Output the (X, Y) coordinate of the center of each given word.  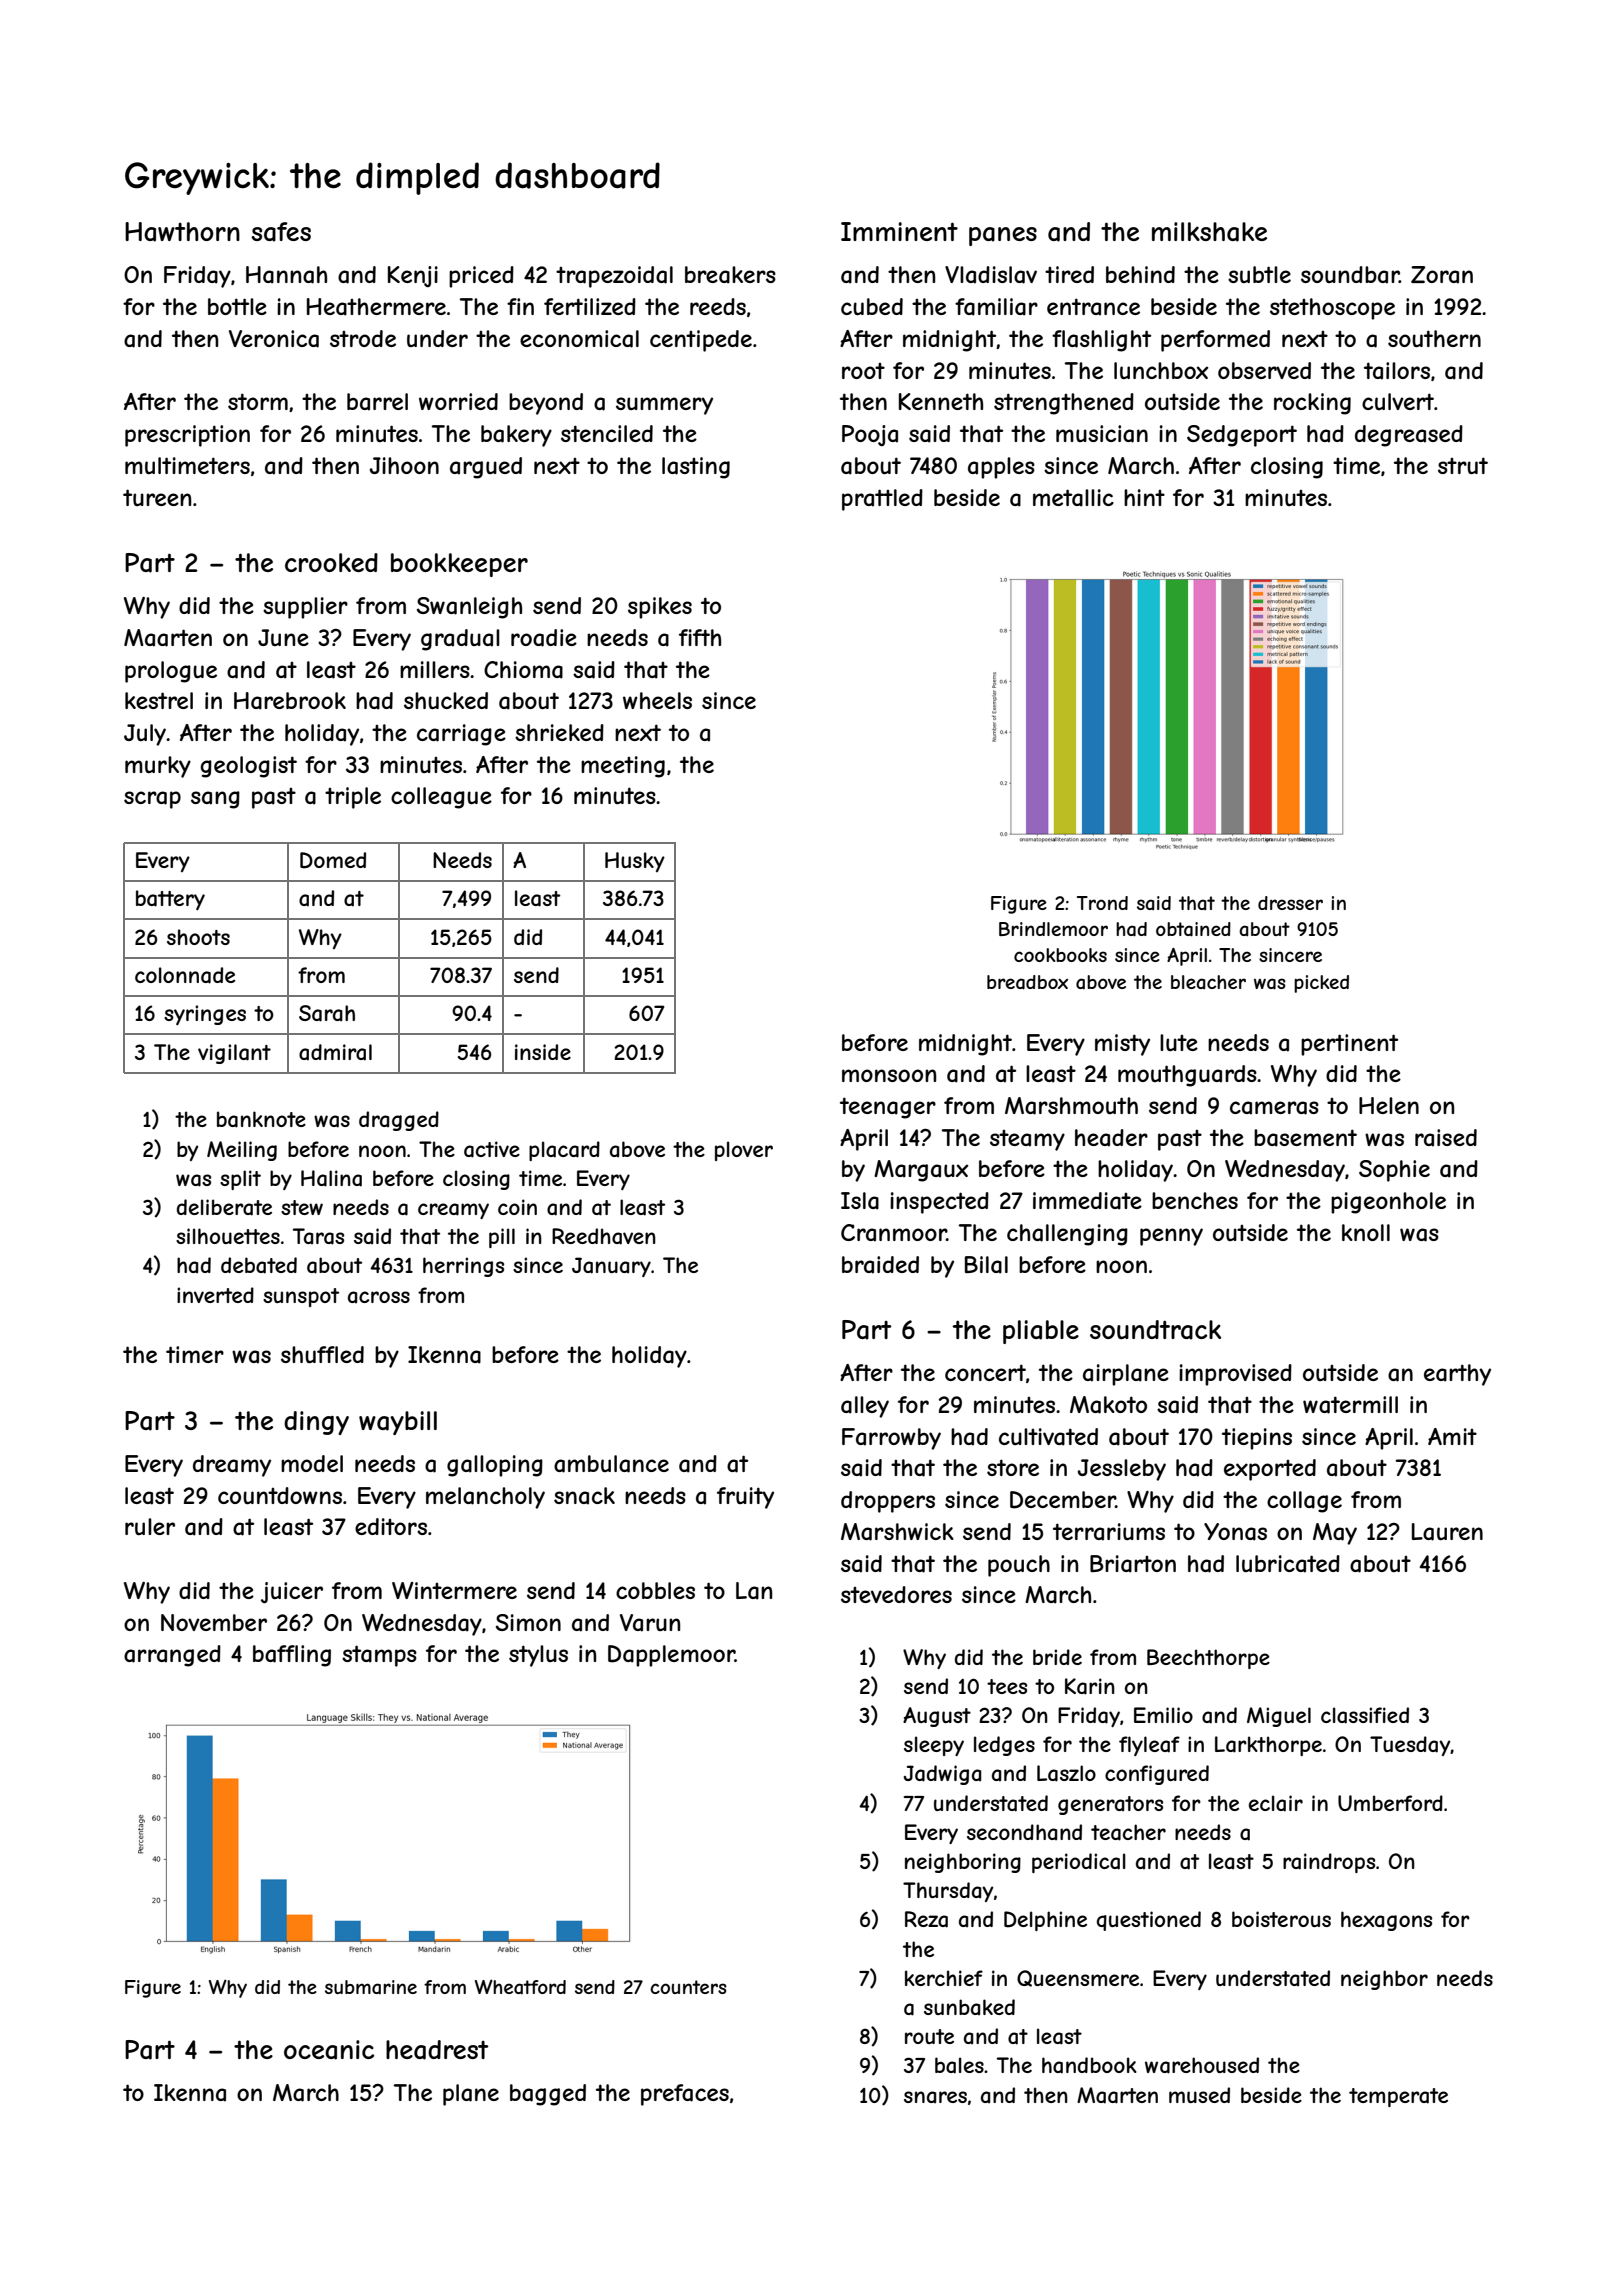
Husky (635, 862)
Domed (333, 860)
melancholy (485, 1498)
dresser (1290, 903)
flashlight (1101, 341)
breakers (730, 275)
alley (865, 1407)
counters (688, 1987)
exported (1270, 1470)
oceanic (329, 2050)
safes (281, 232)
